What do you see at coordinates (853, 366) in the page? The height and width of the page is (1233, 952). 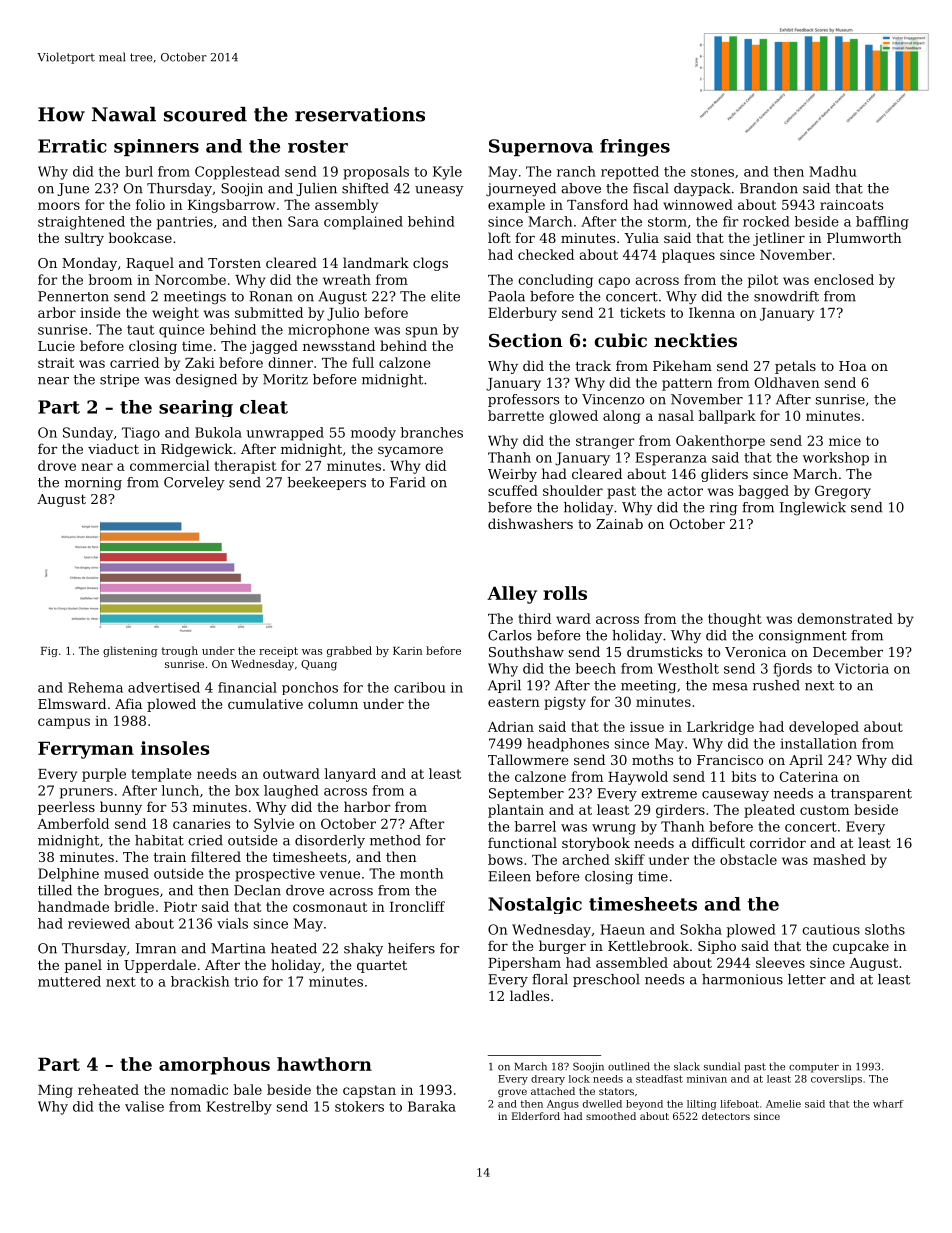 I see `Hoa` at bounding box center [853, 366].
